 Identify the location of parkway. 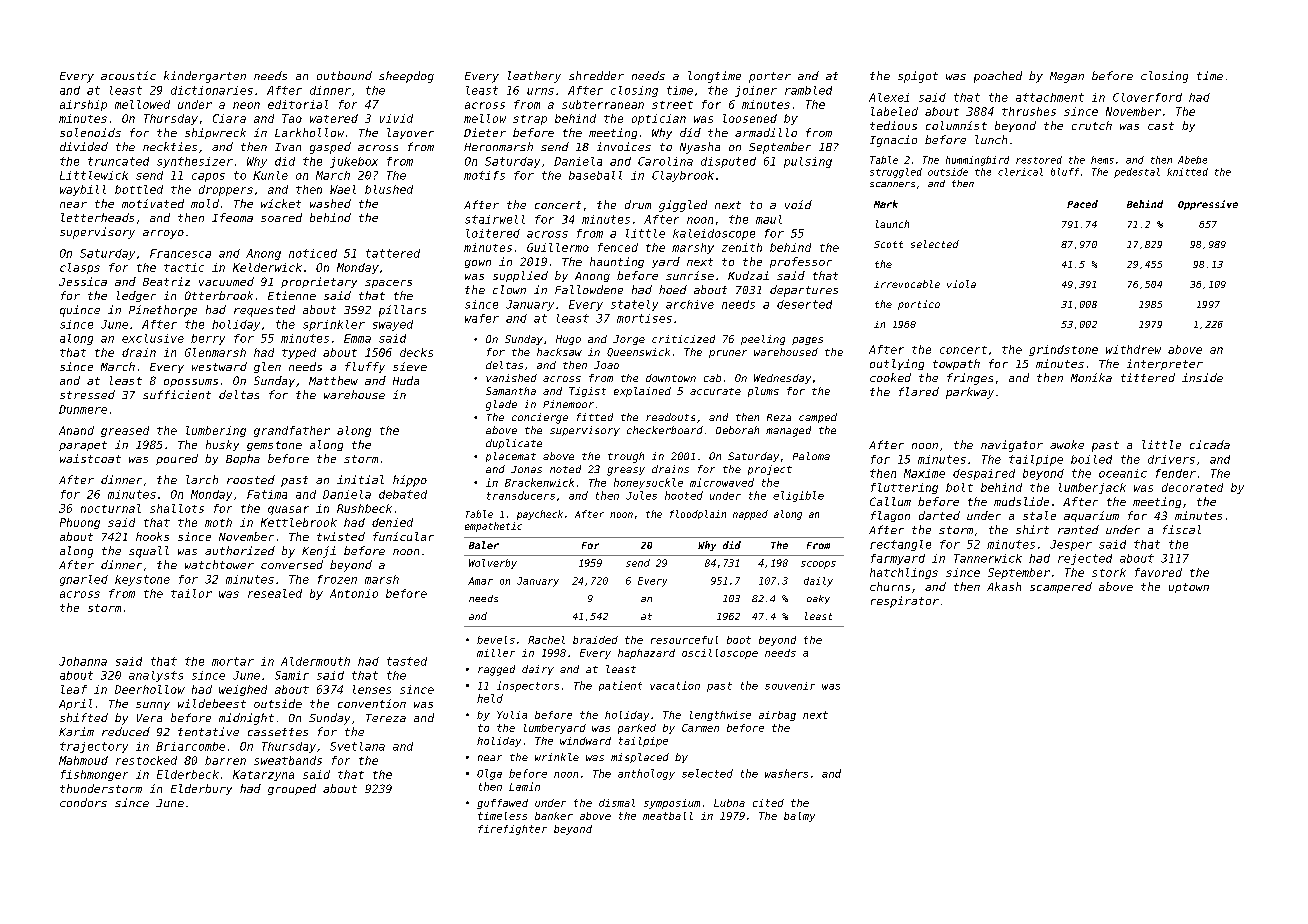
(970, 393).
